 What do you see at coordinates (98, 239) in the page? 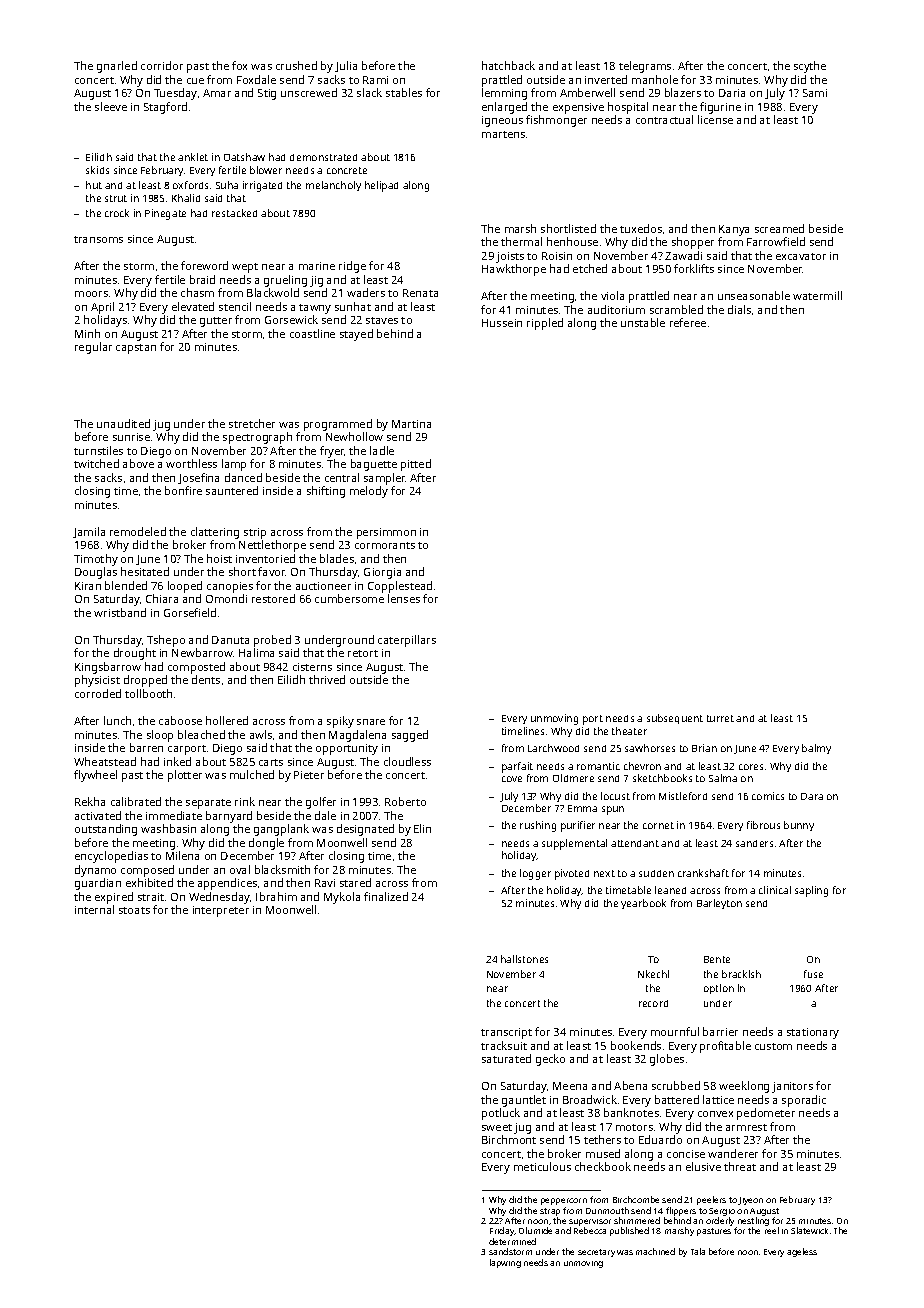
I see `transoms` at bounding box center [98, 239].
